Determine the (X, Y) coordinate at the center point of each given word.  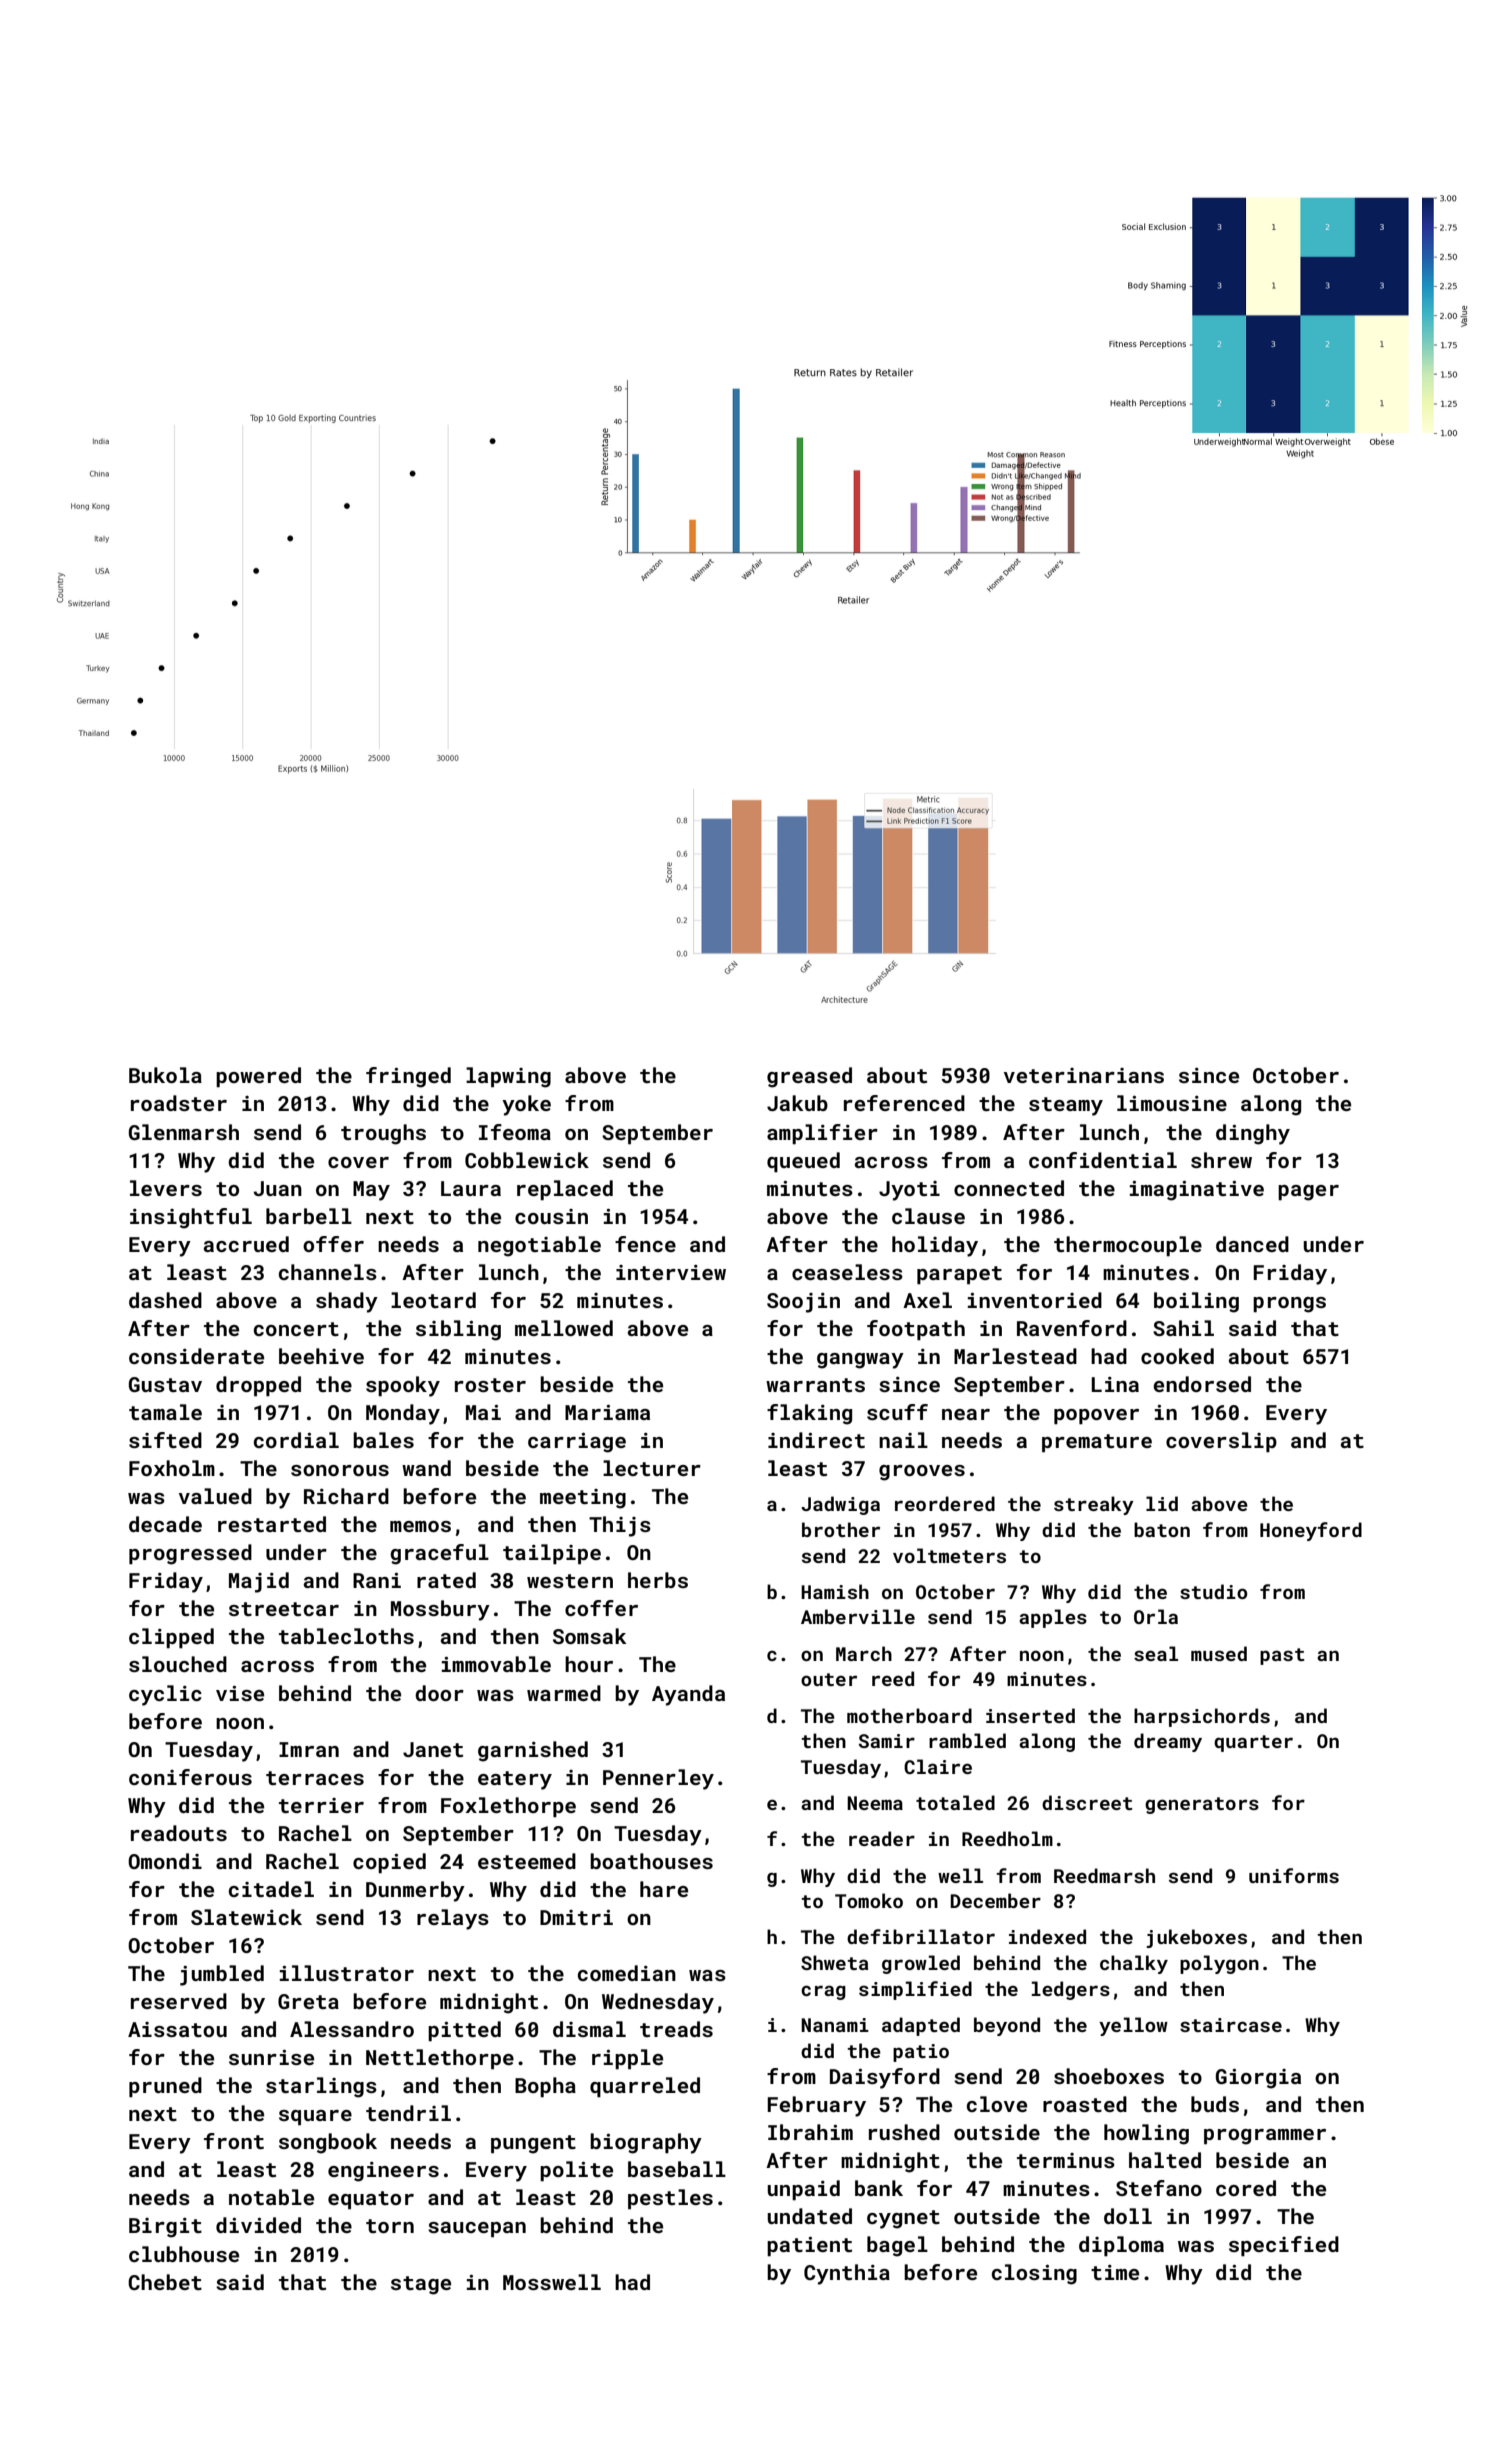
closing (1034, 2274)
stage (421, 2285)
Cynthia (847, 2274)
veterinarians (1084, 1075)
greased (809, 1077)
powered (258, 1077)
